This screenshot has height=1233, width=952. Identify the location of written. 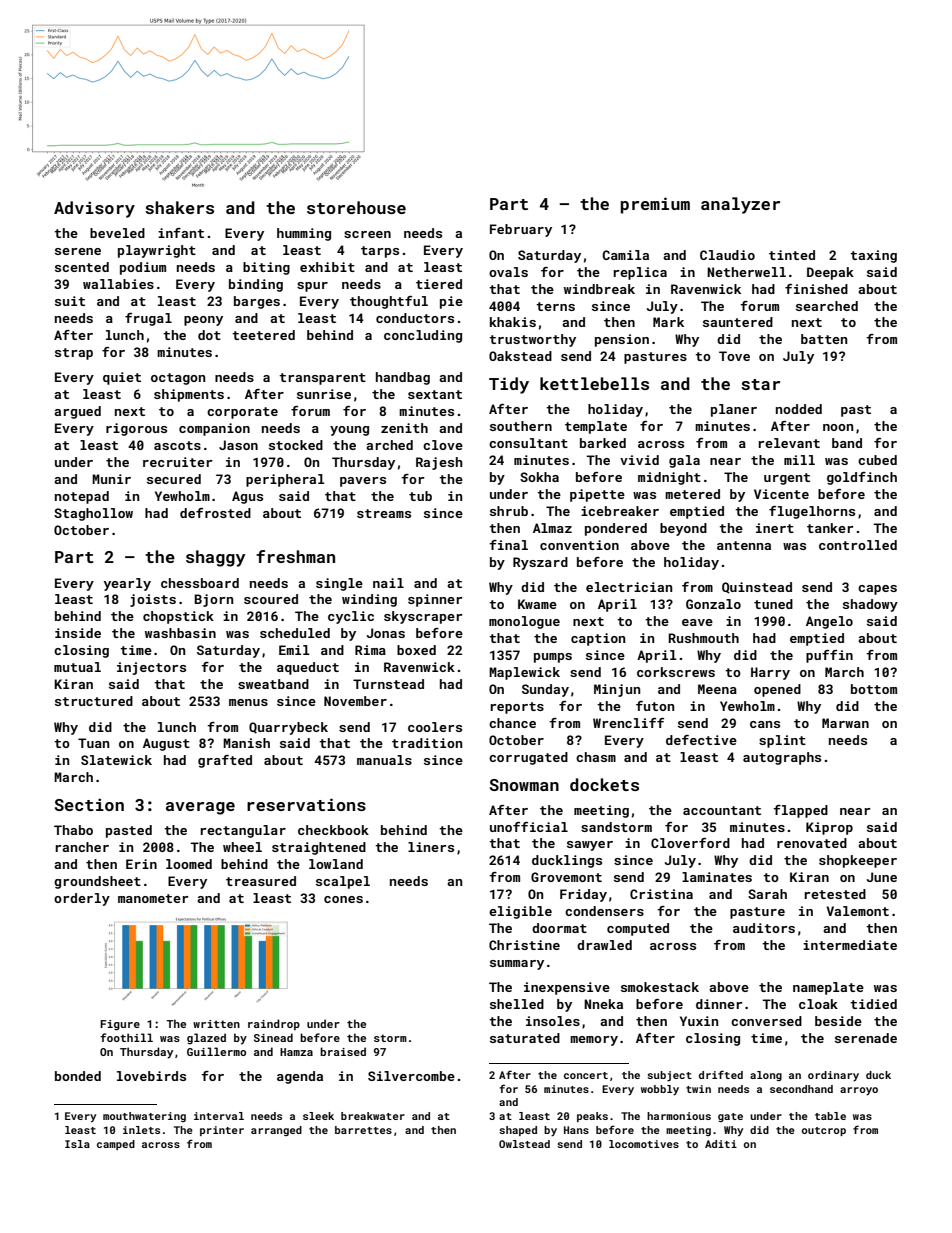
(216, 1024).
